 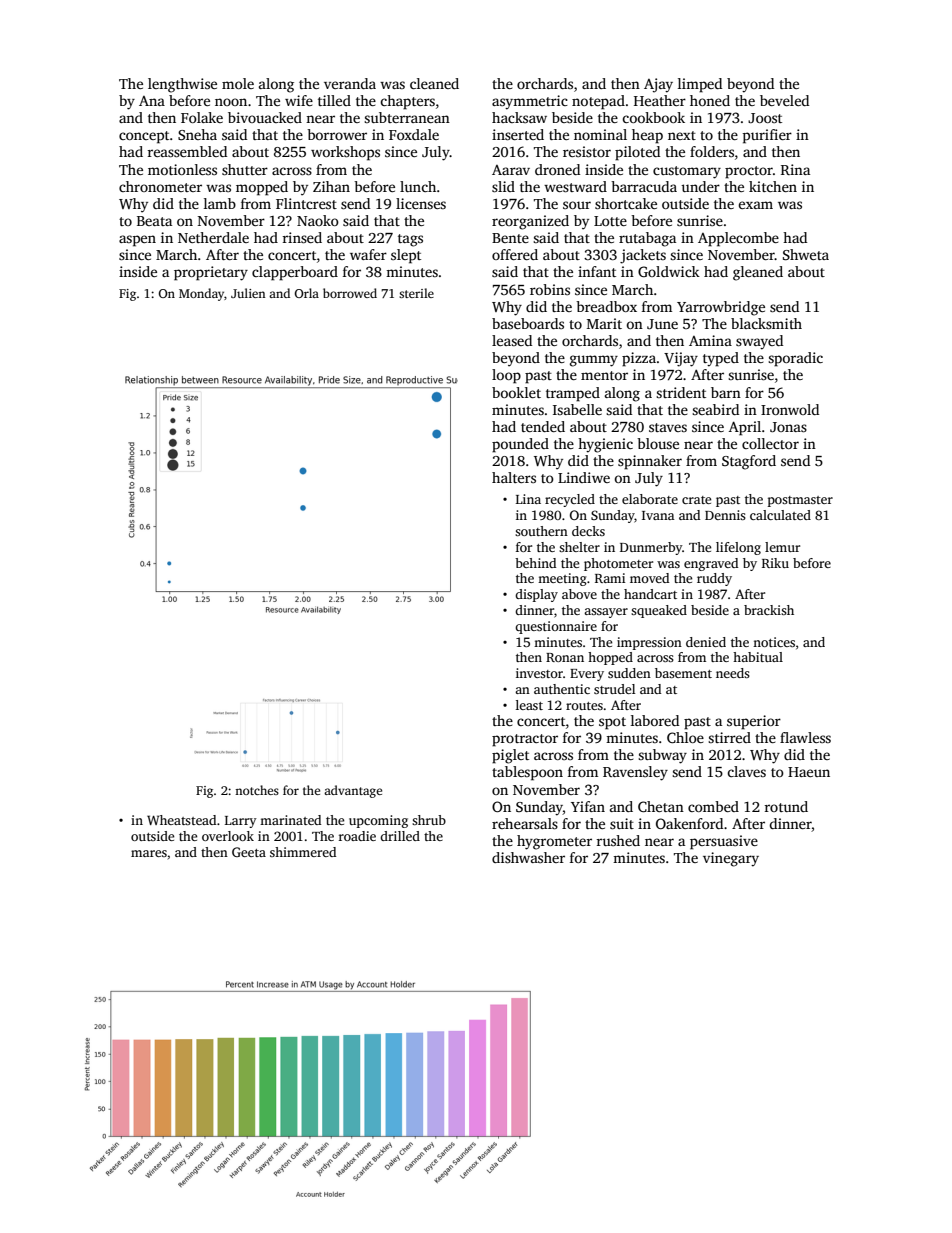 What do you see at coordinates (726, 392) in the screenshot?
I see `barn` at bounding box center [726, 392].
